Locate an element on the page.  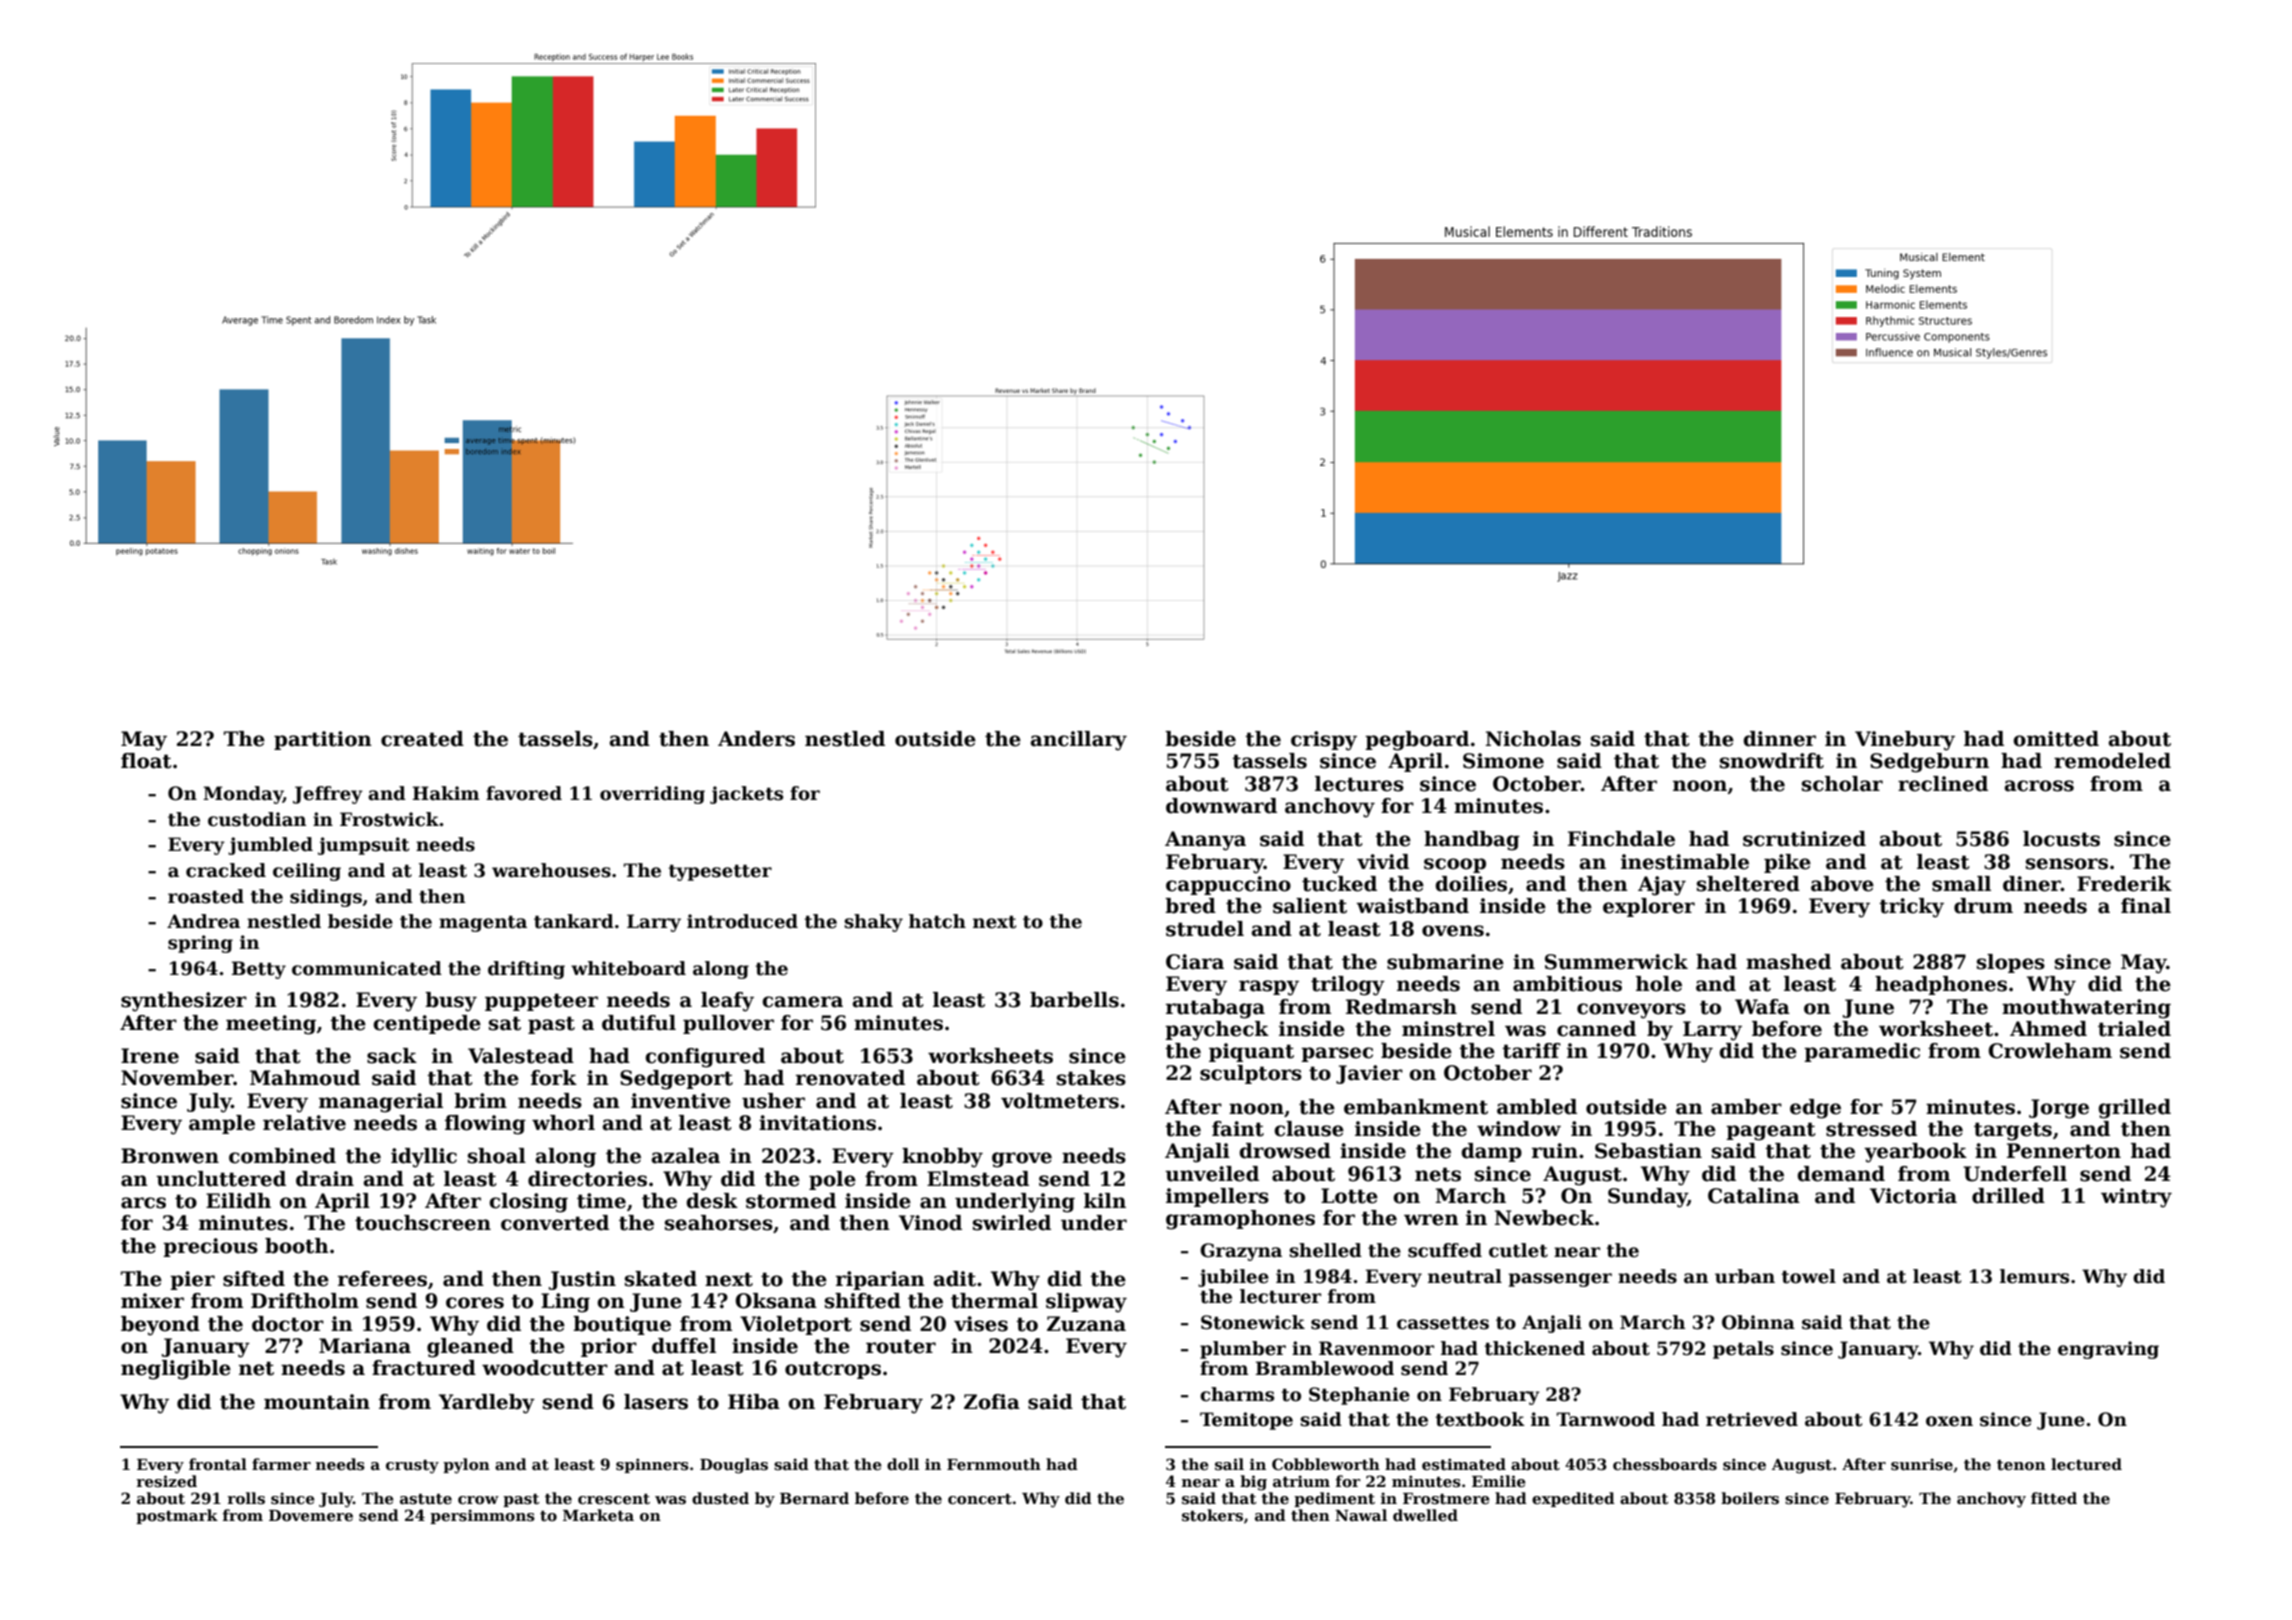
scrutinized is located at coordinates (1804, 839).
